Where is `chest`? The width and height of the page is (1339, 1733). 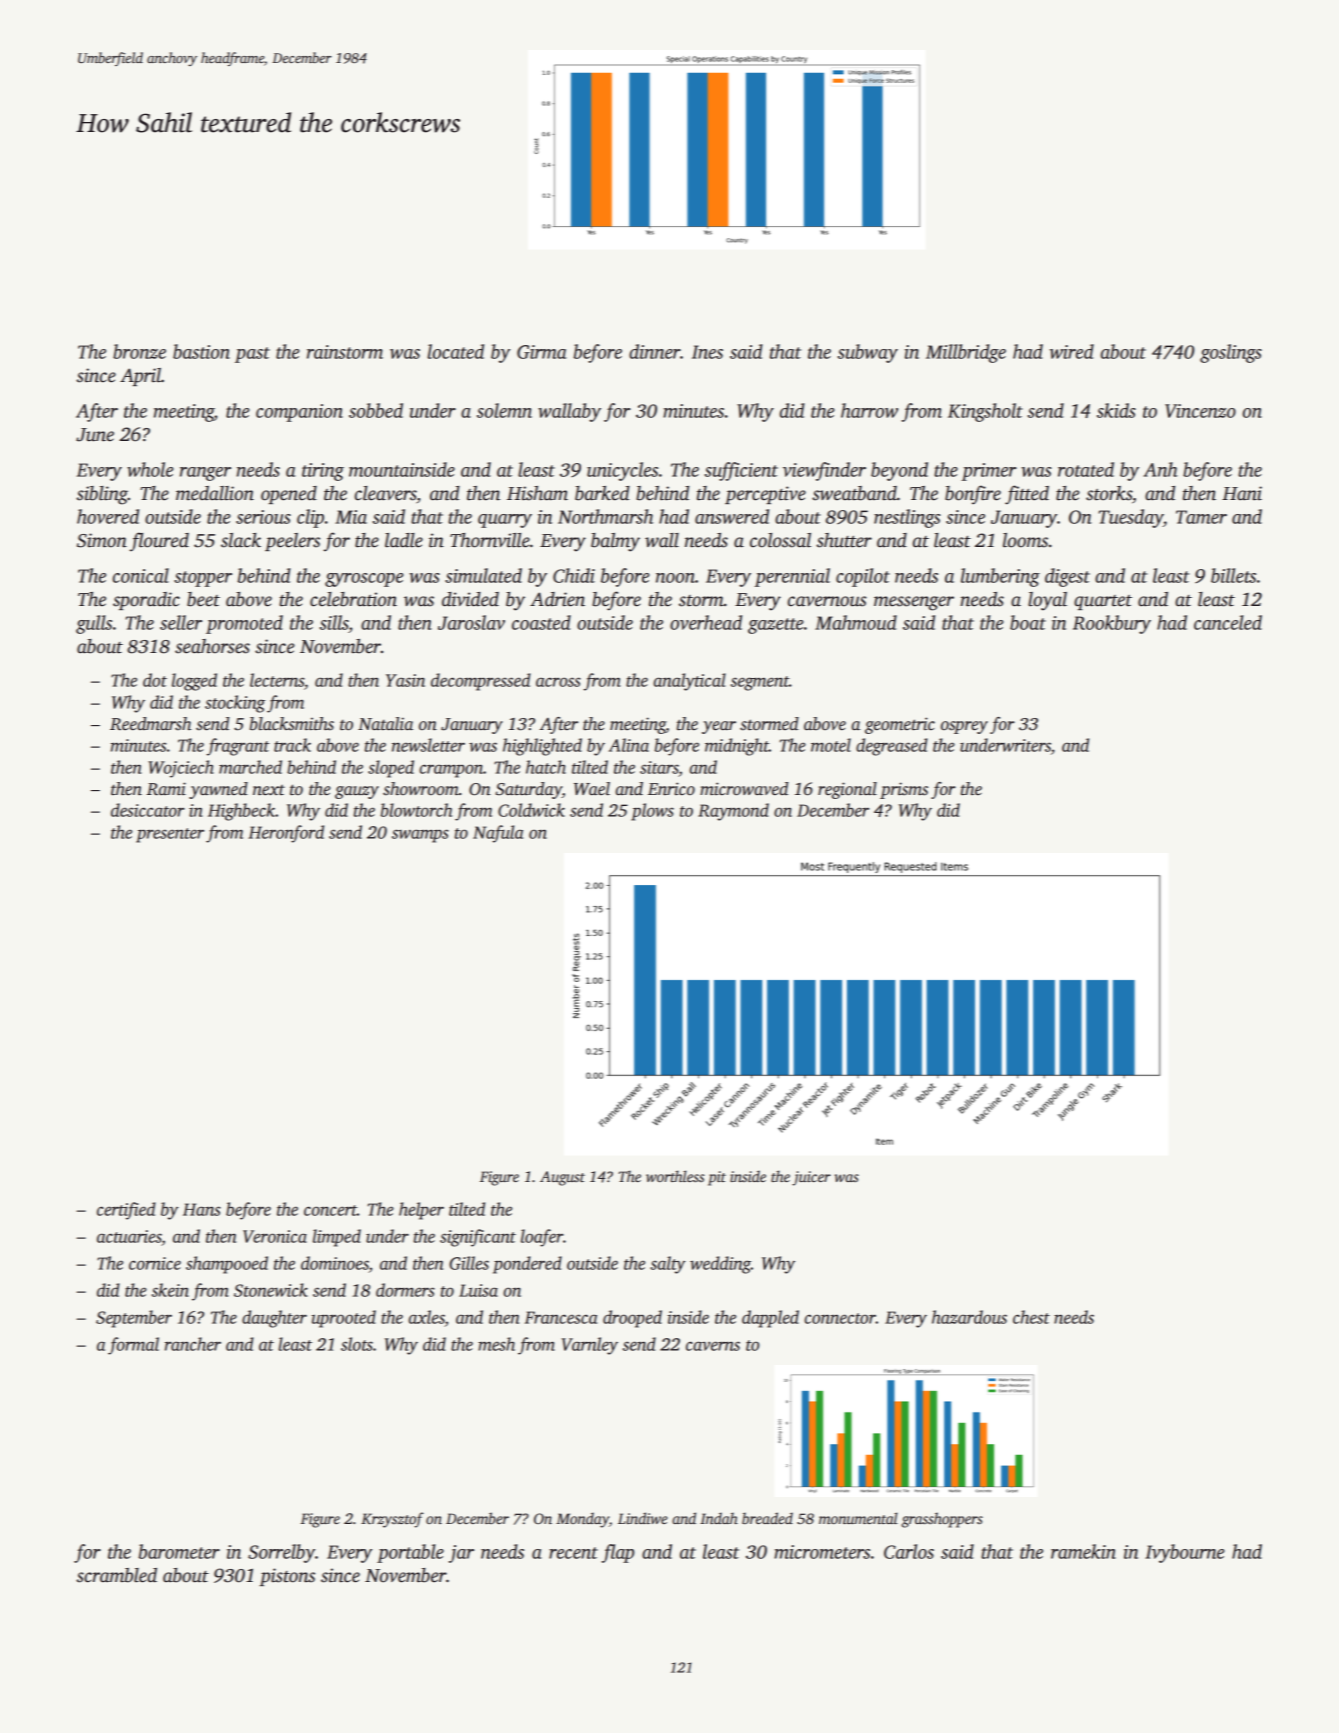 chest is located at coordinates (1031, 1317).
